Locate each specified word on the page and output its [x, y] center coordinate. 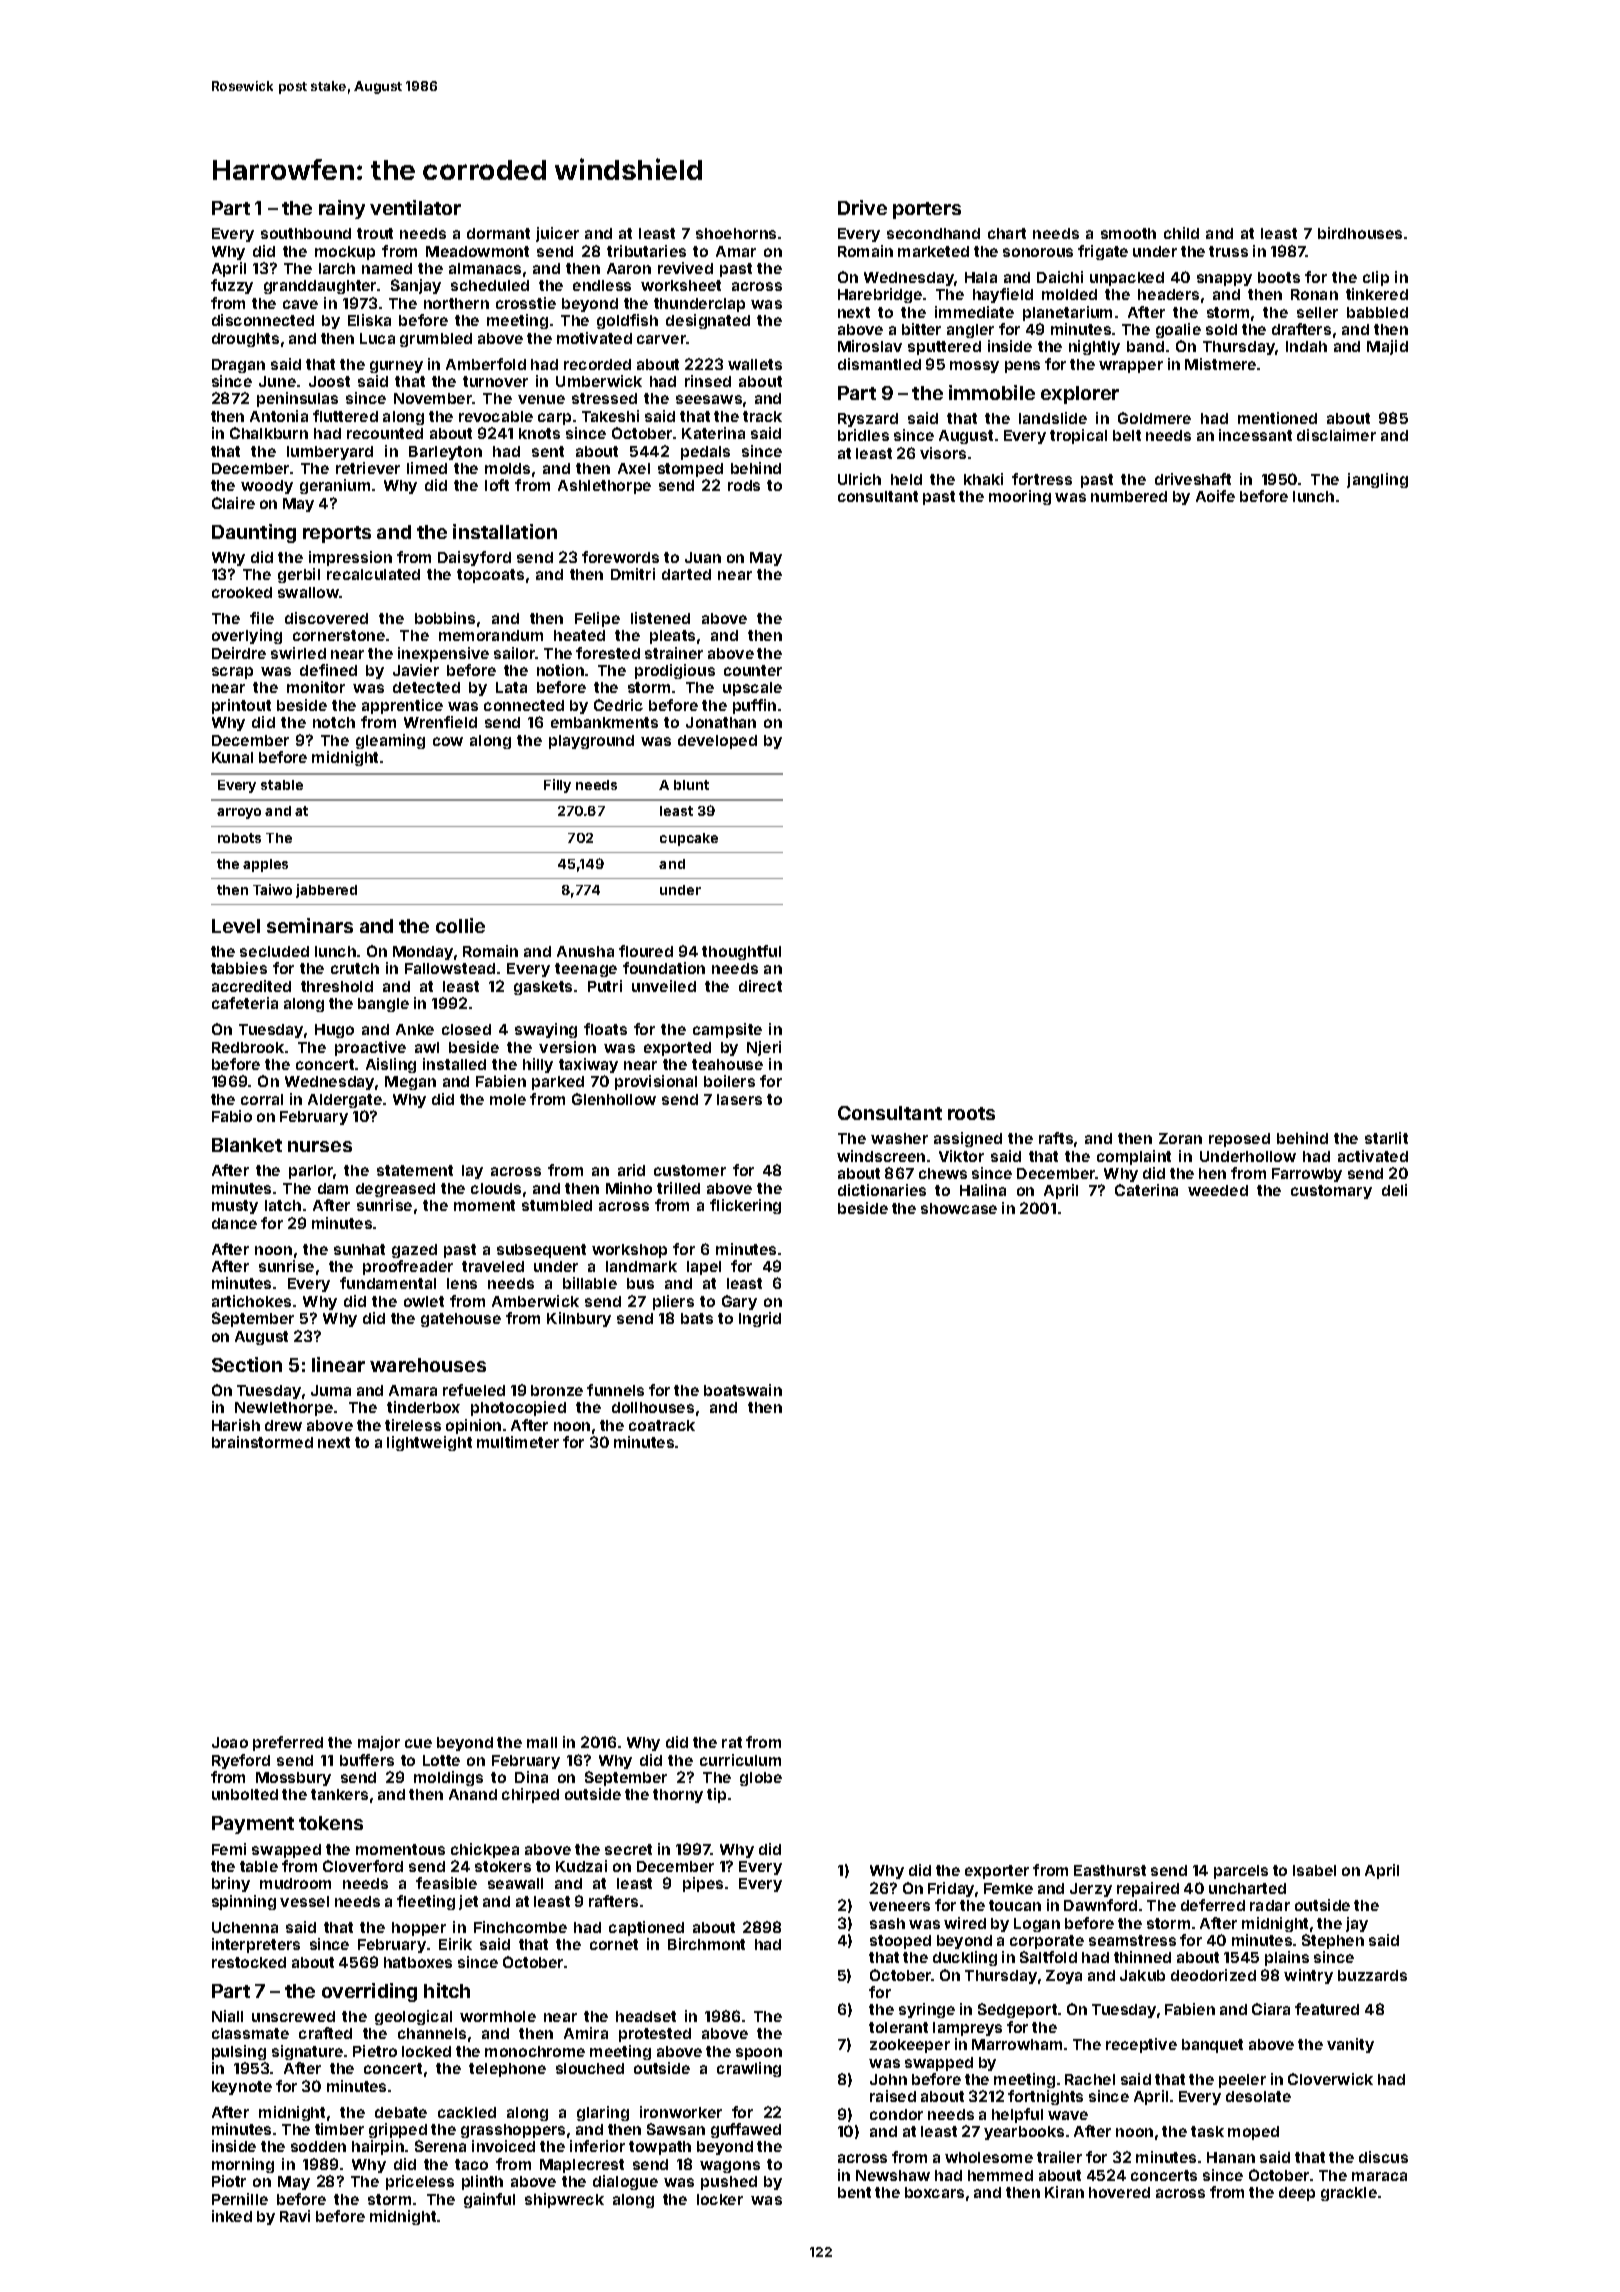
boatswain [743, 1390]
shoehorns [736, 233]
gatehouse [461, 1320]
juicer [557, 234]
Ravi [295, 2216]
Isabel [1314, 1870]
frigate [1103, 252]
